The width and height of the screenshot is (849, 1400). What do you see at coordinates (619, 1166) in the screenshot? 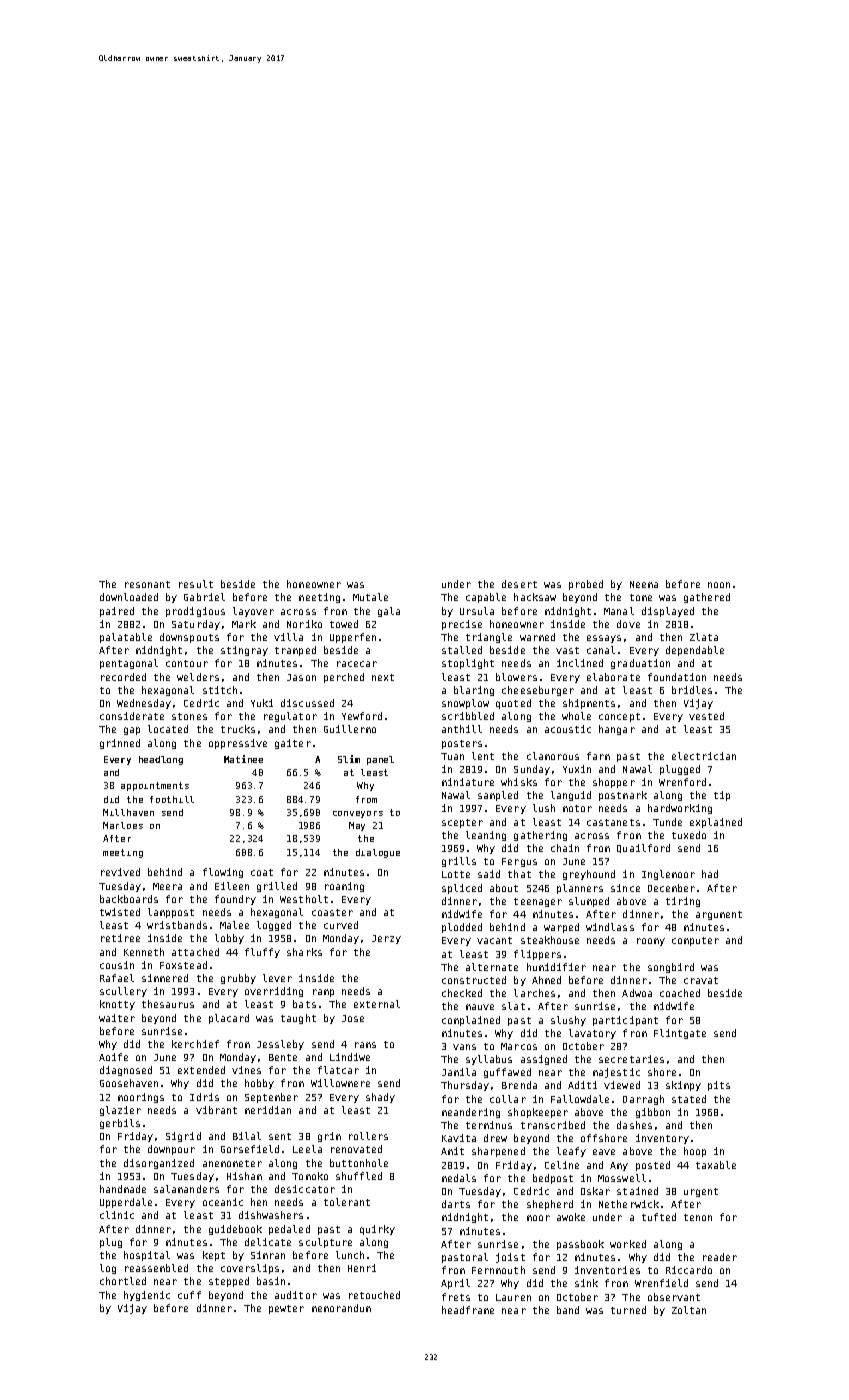
I see `Amy` at bounding box center [619, 1166].
